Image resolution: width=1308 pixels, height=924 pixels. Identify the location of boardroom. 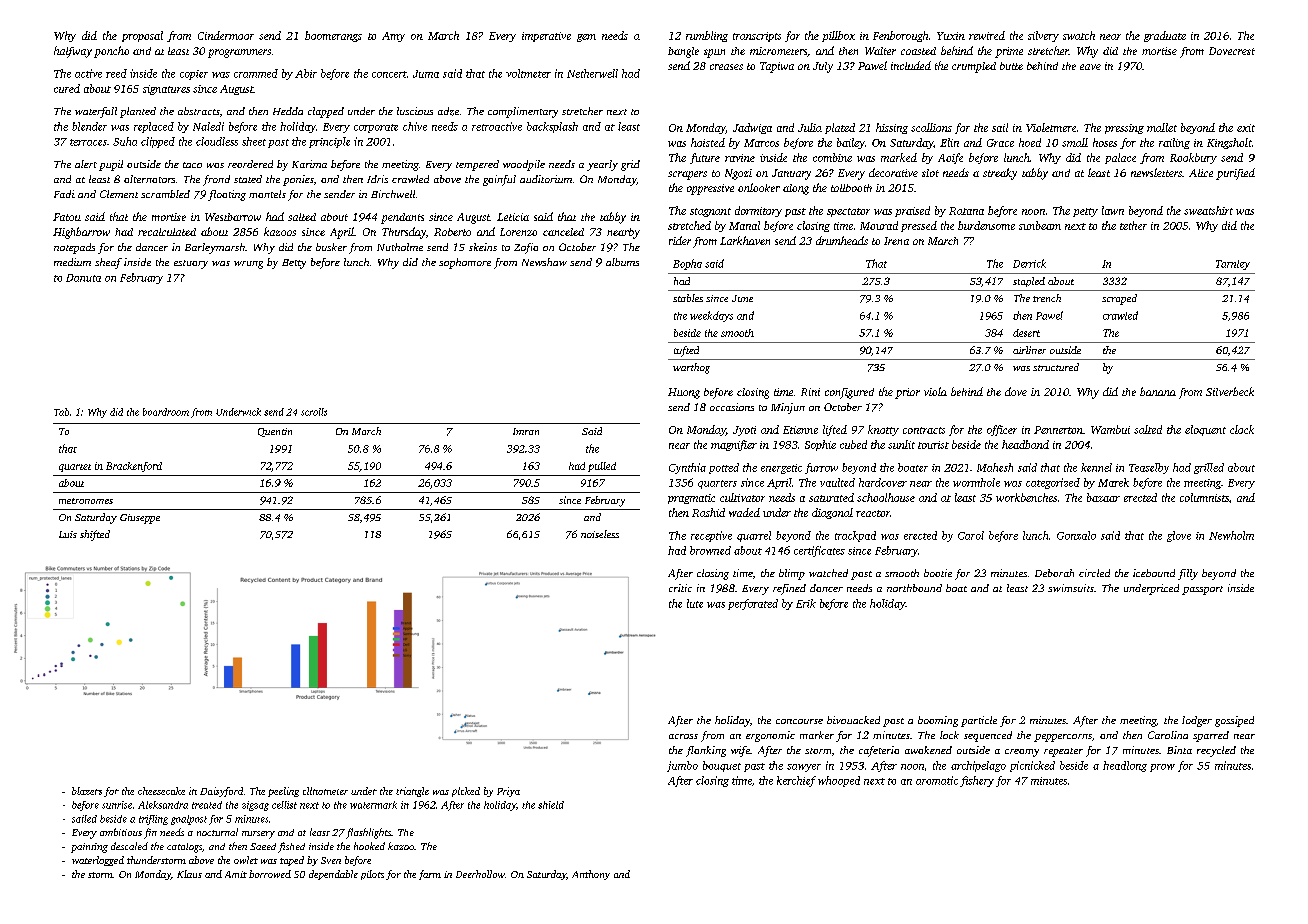
(166, 412).
